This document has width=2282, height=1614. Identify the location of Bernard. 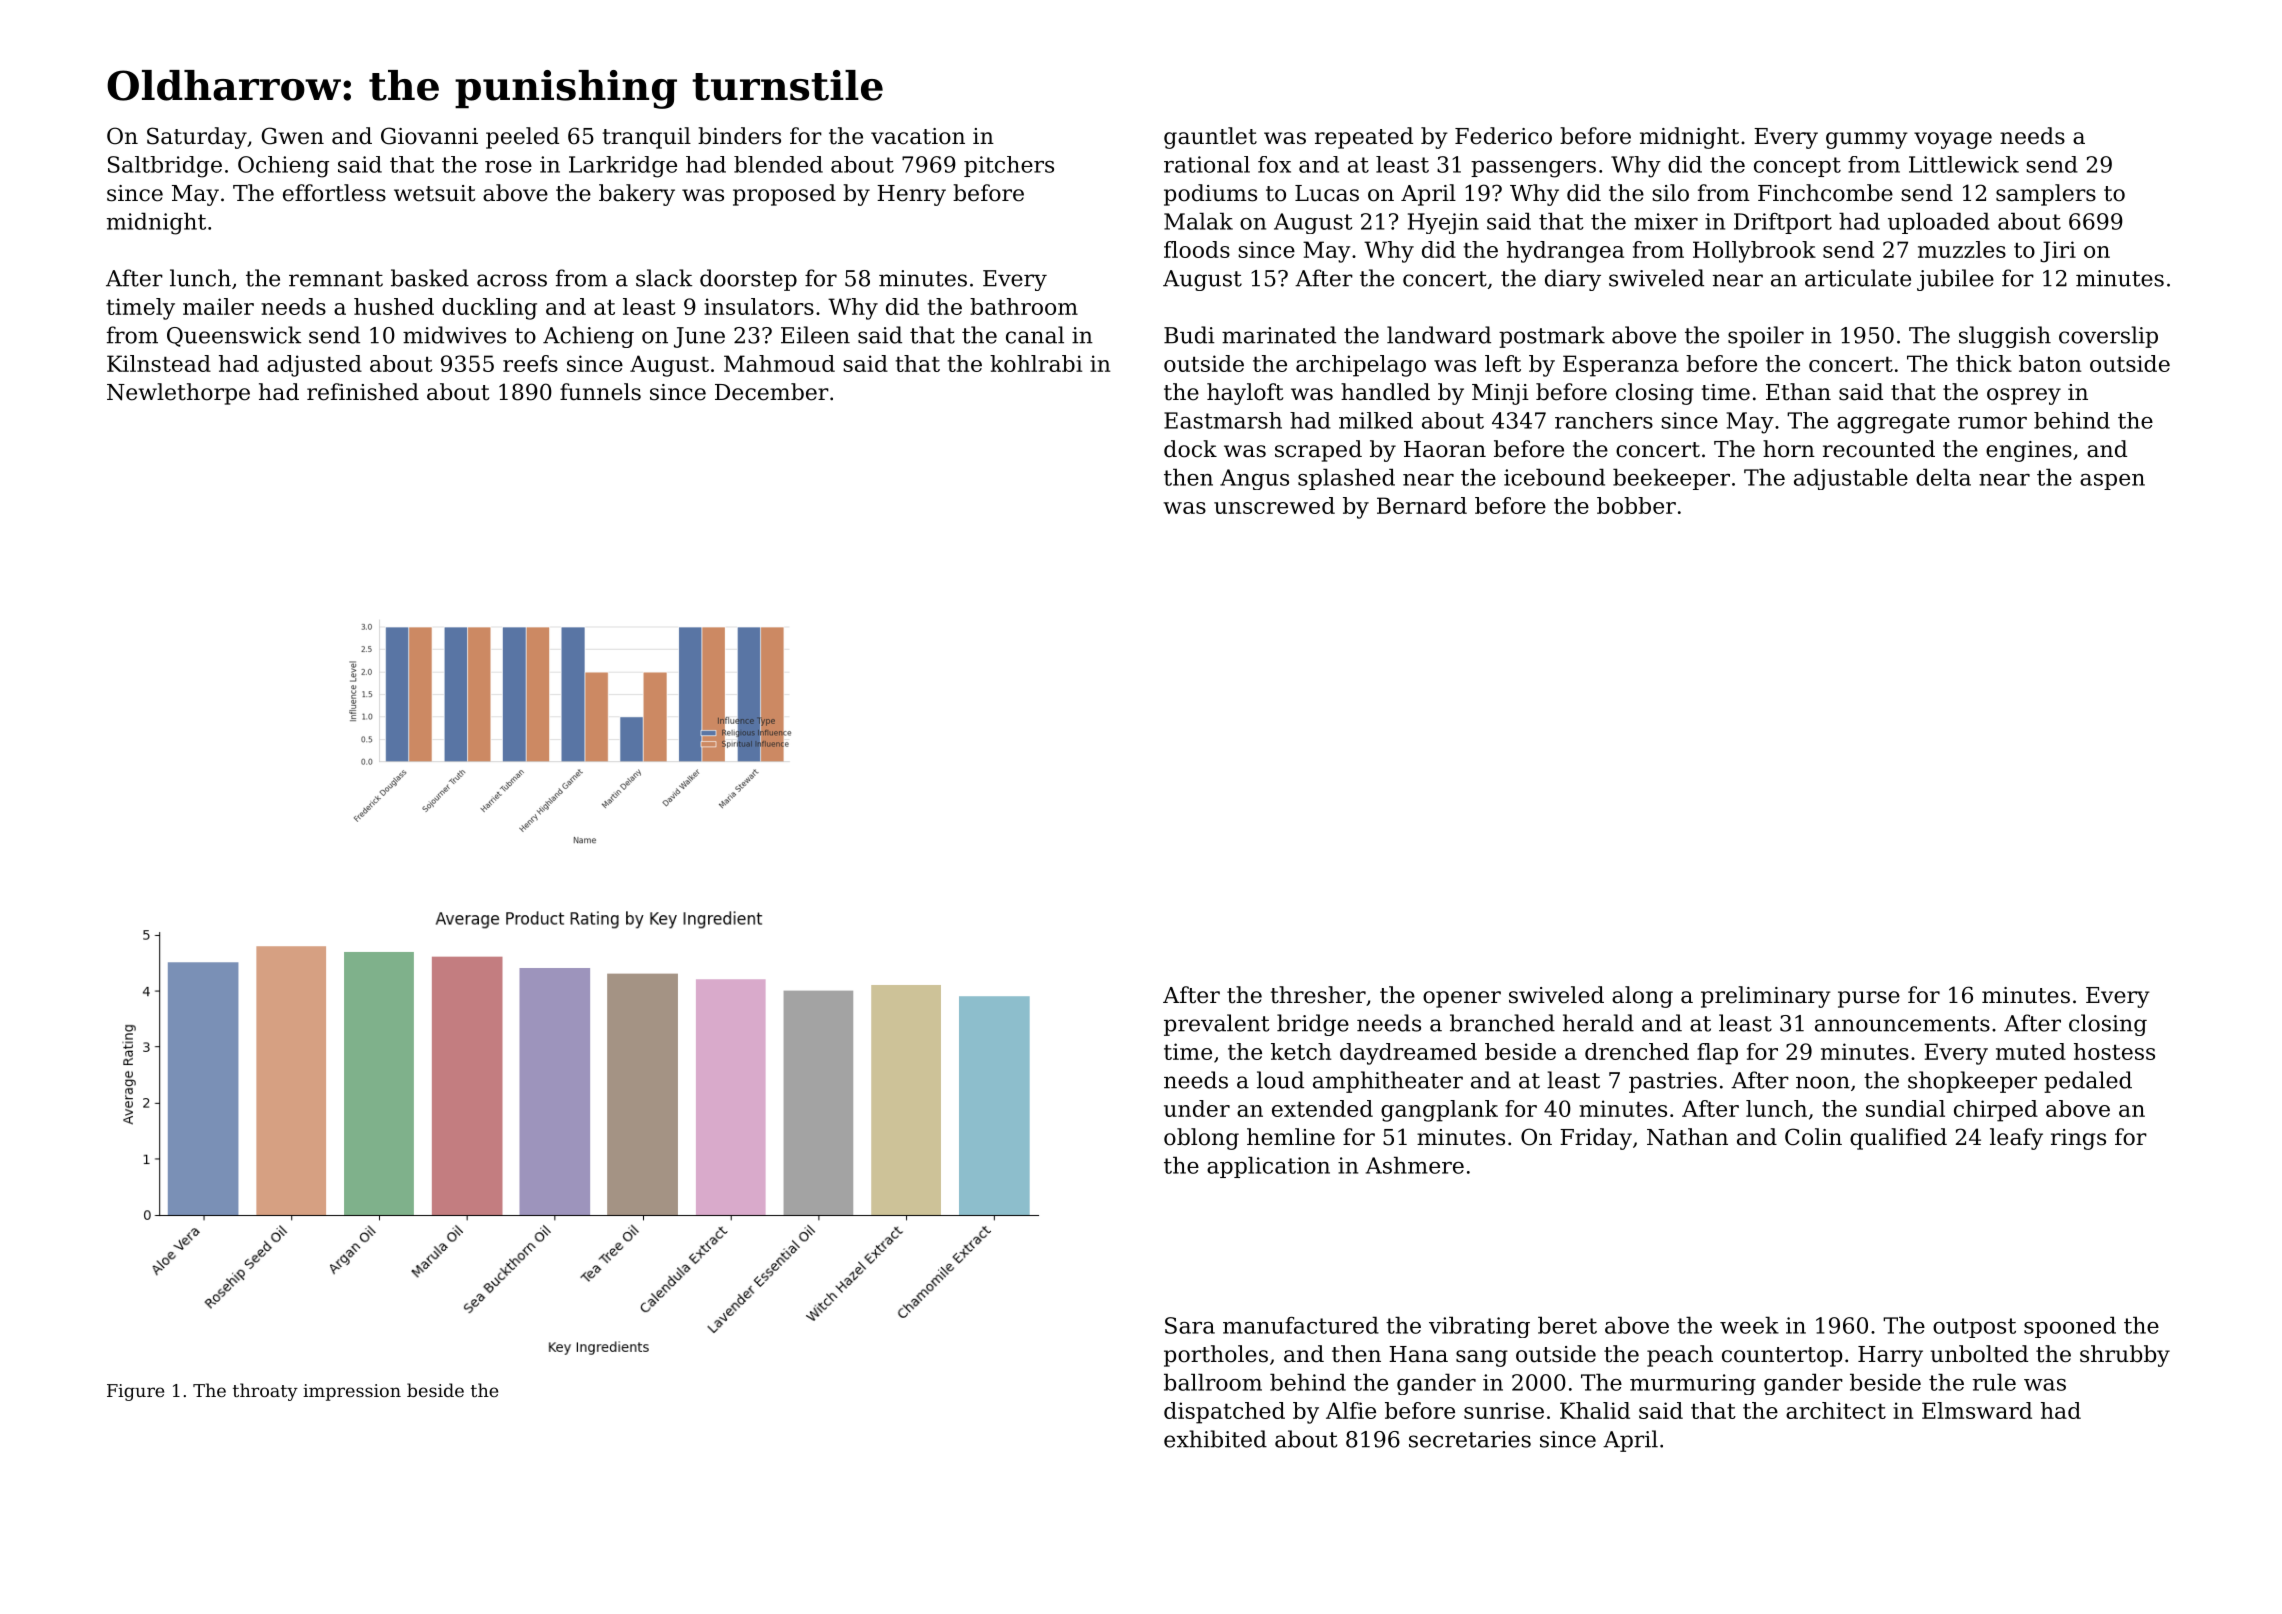
(1422, 505).
